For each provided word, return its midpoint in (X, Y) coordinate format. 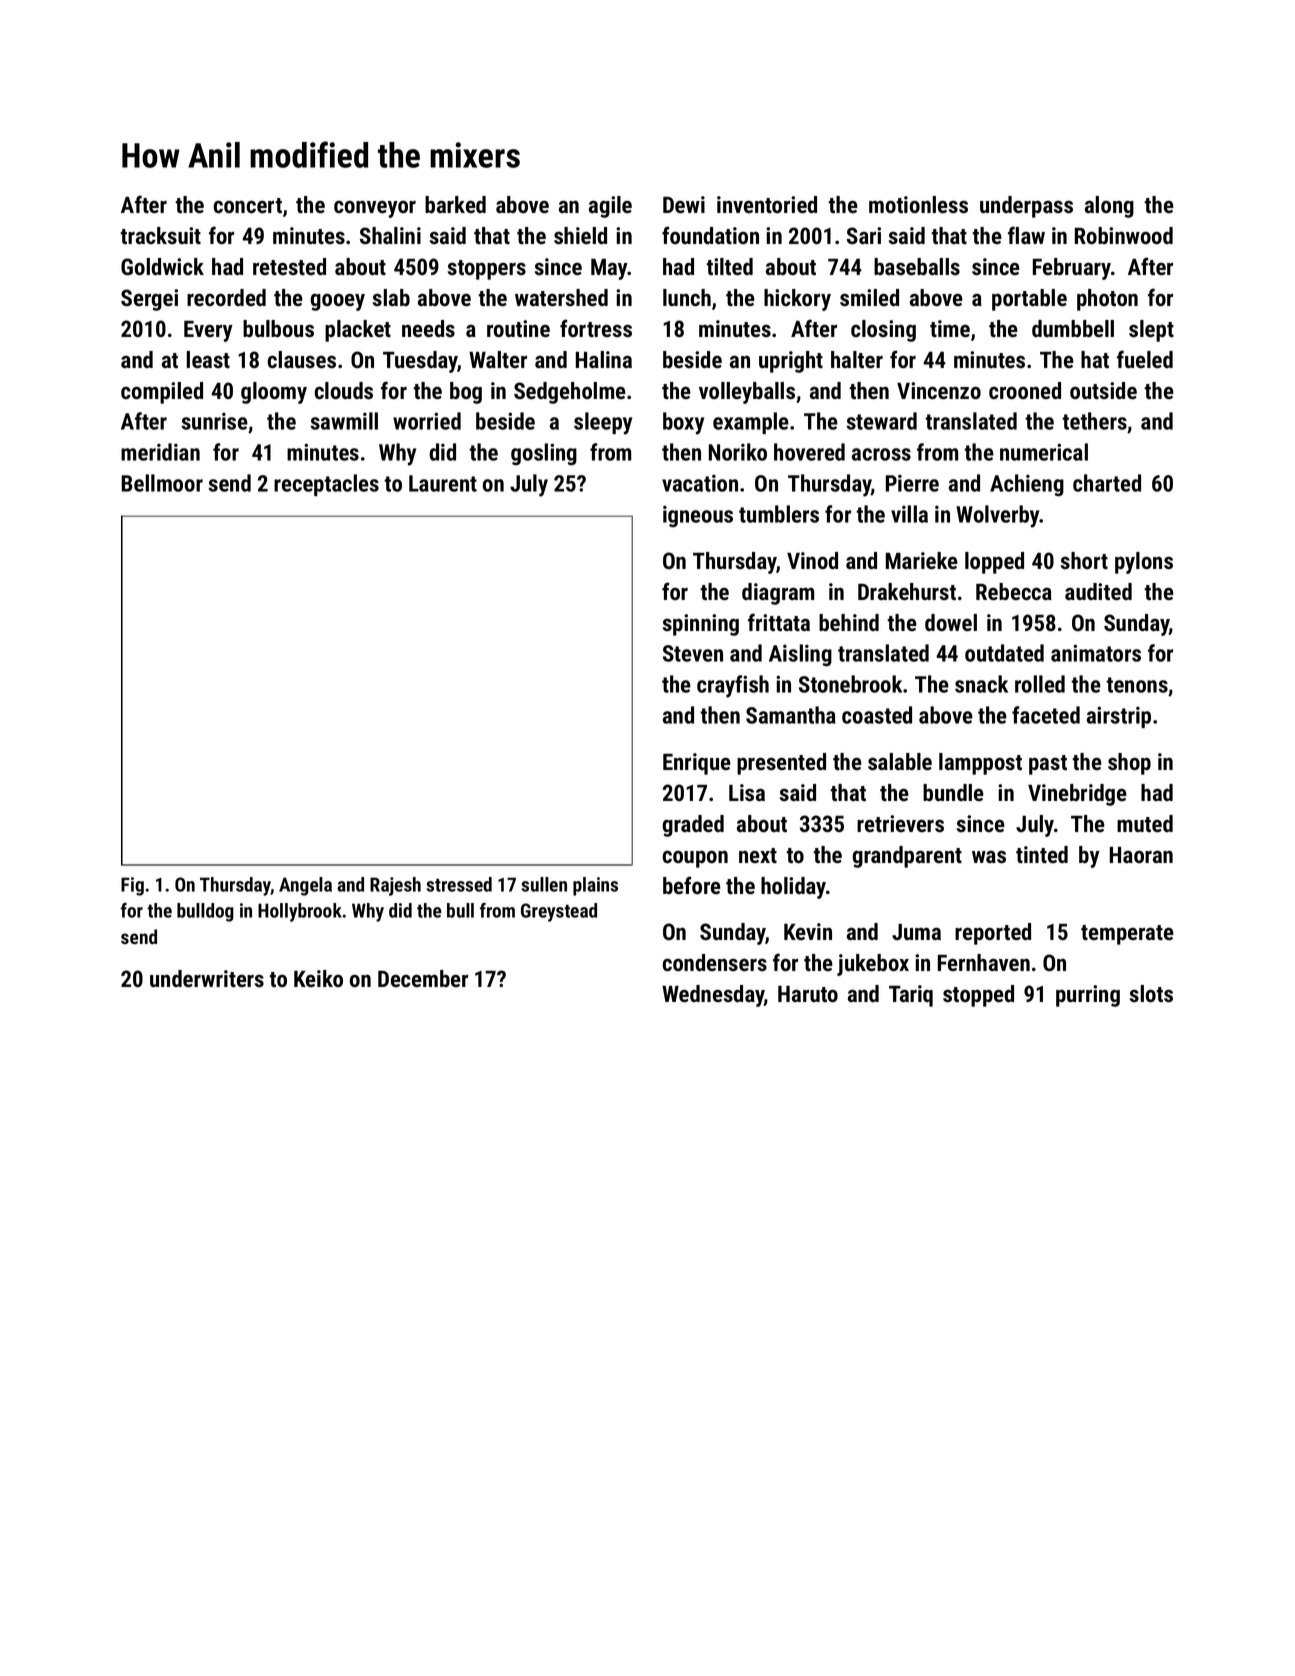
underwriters (207, 979)
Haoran (1141, 855)
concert (248, 206)
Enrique (697, 764)
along (1109, 207)
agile (610, 207)
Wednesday (713, 996)
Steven (693, 653)
